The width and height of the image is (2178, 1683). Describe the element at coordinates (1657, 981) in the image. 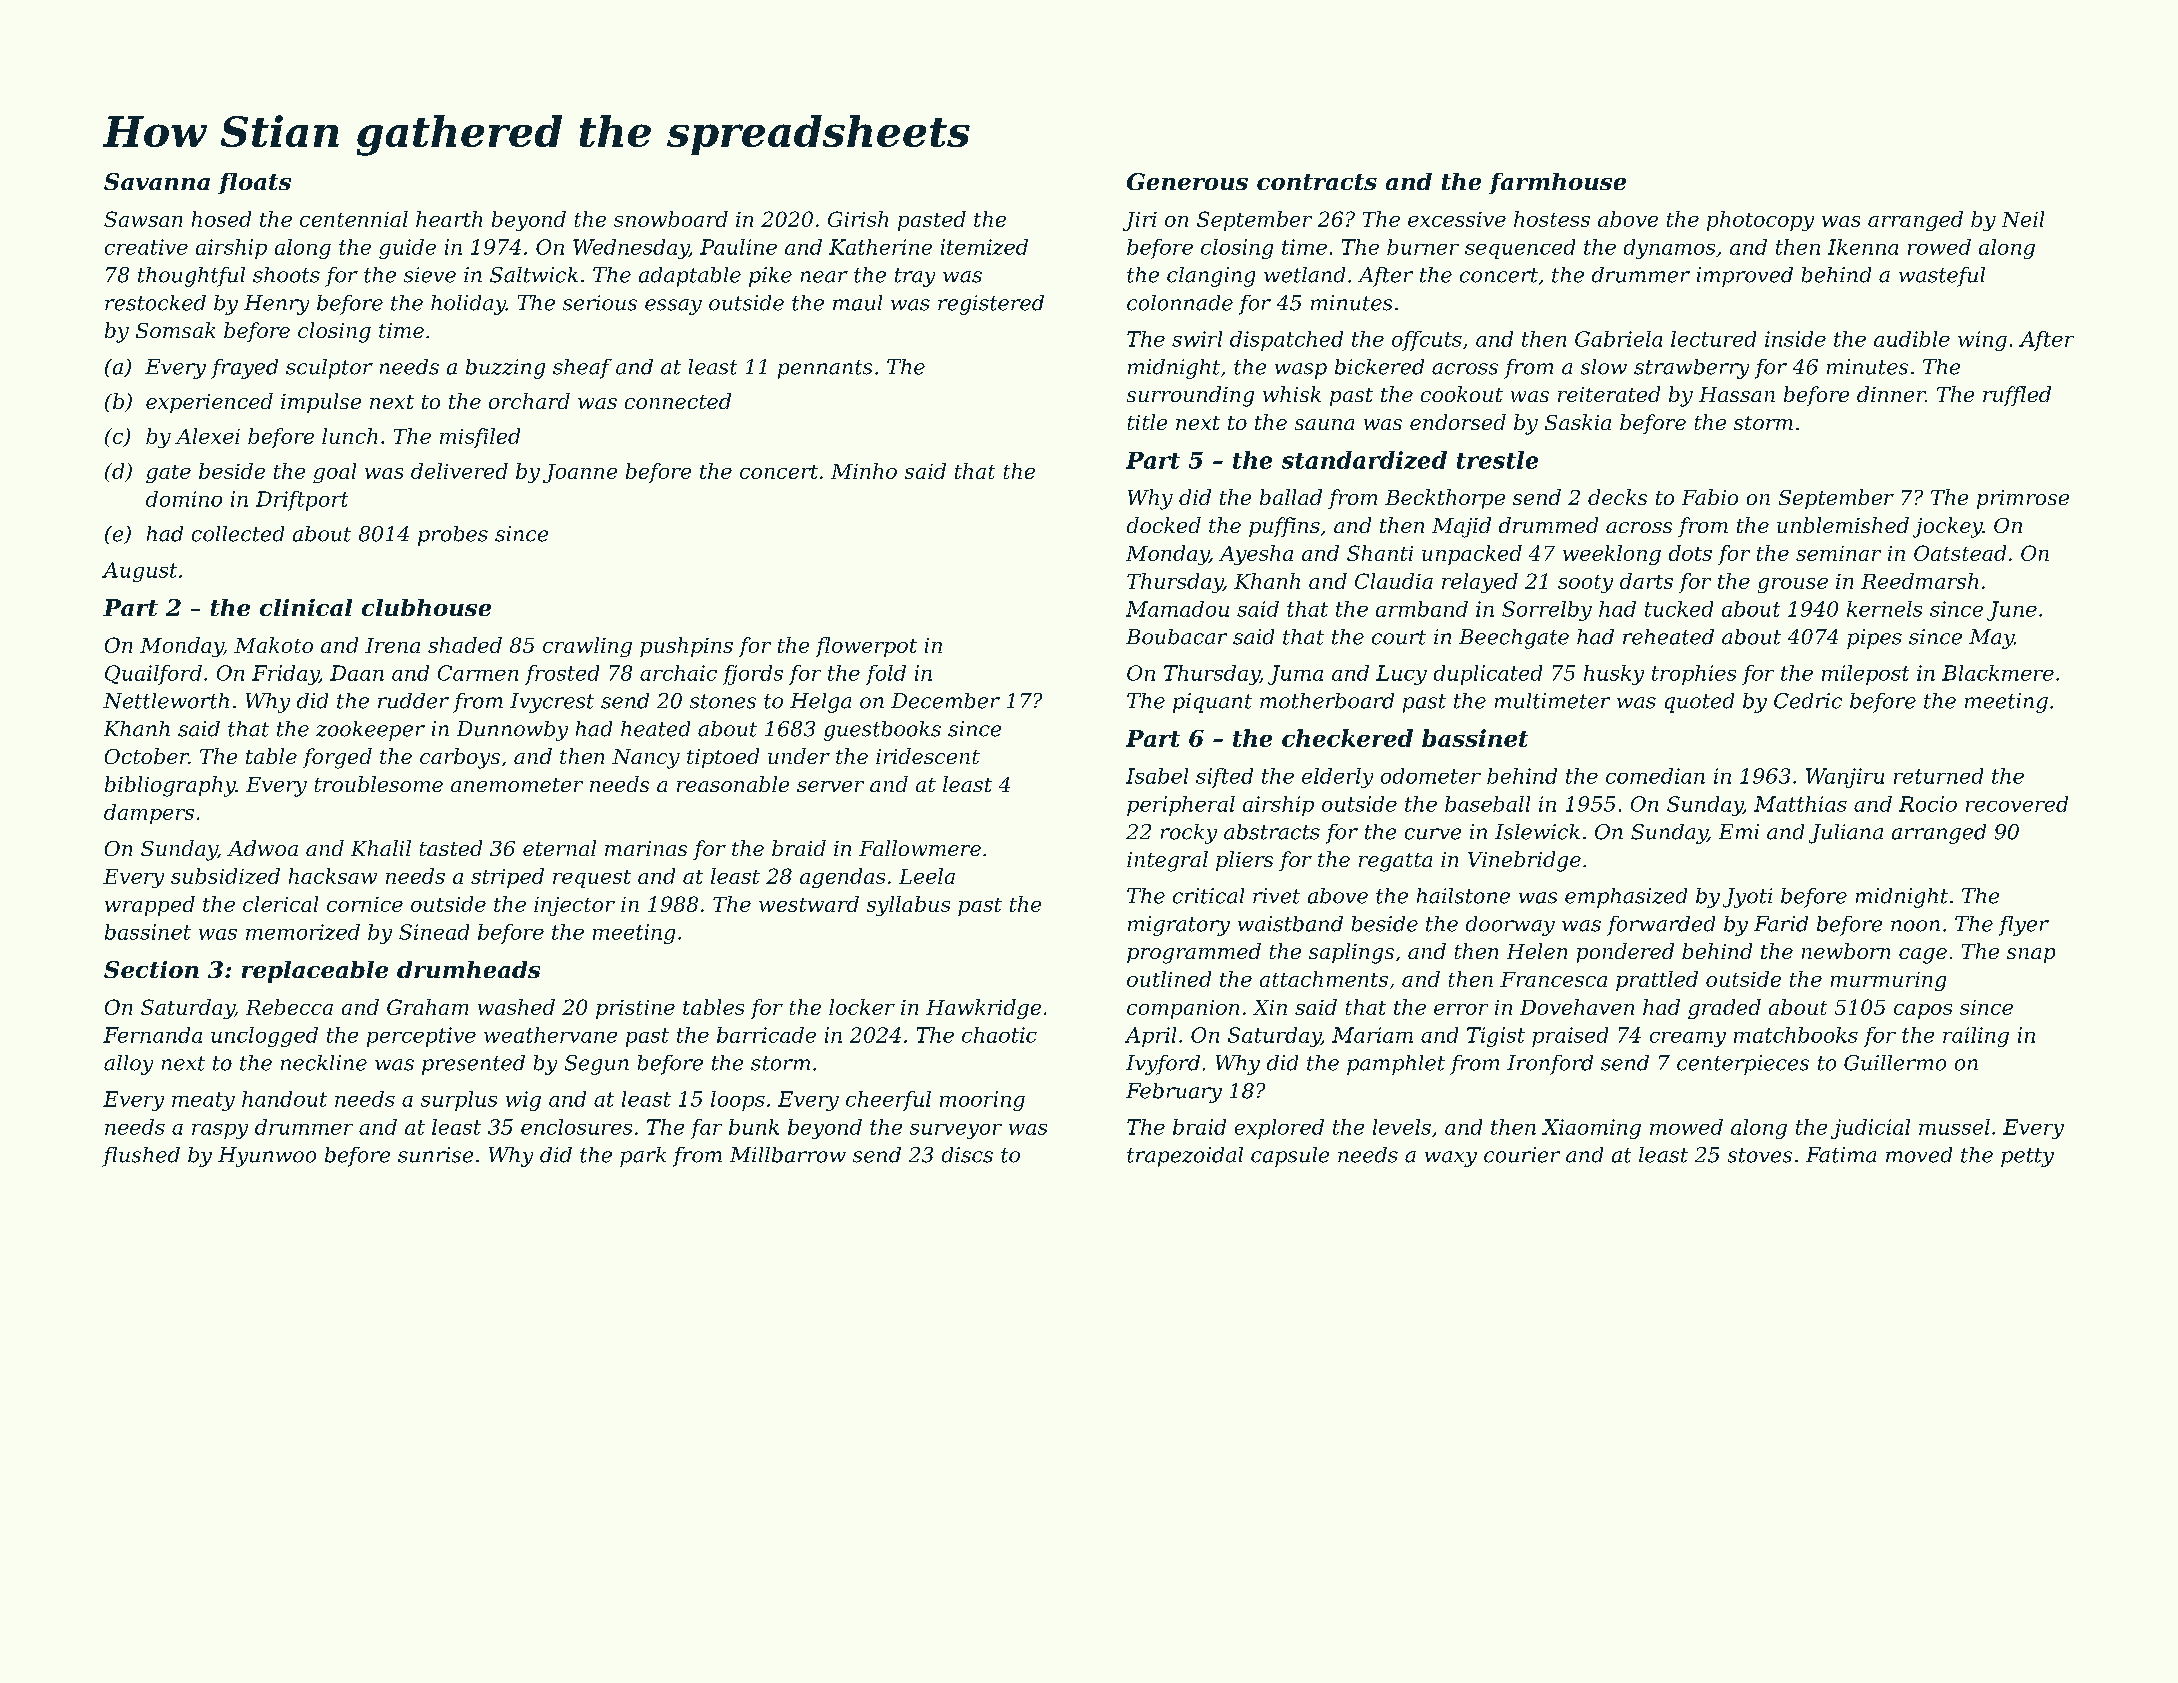

I see `prattled` at that location.
